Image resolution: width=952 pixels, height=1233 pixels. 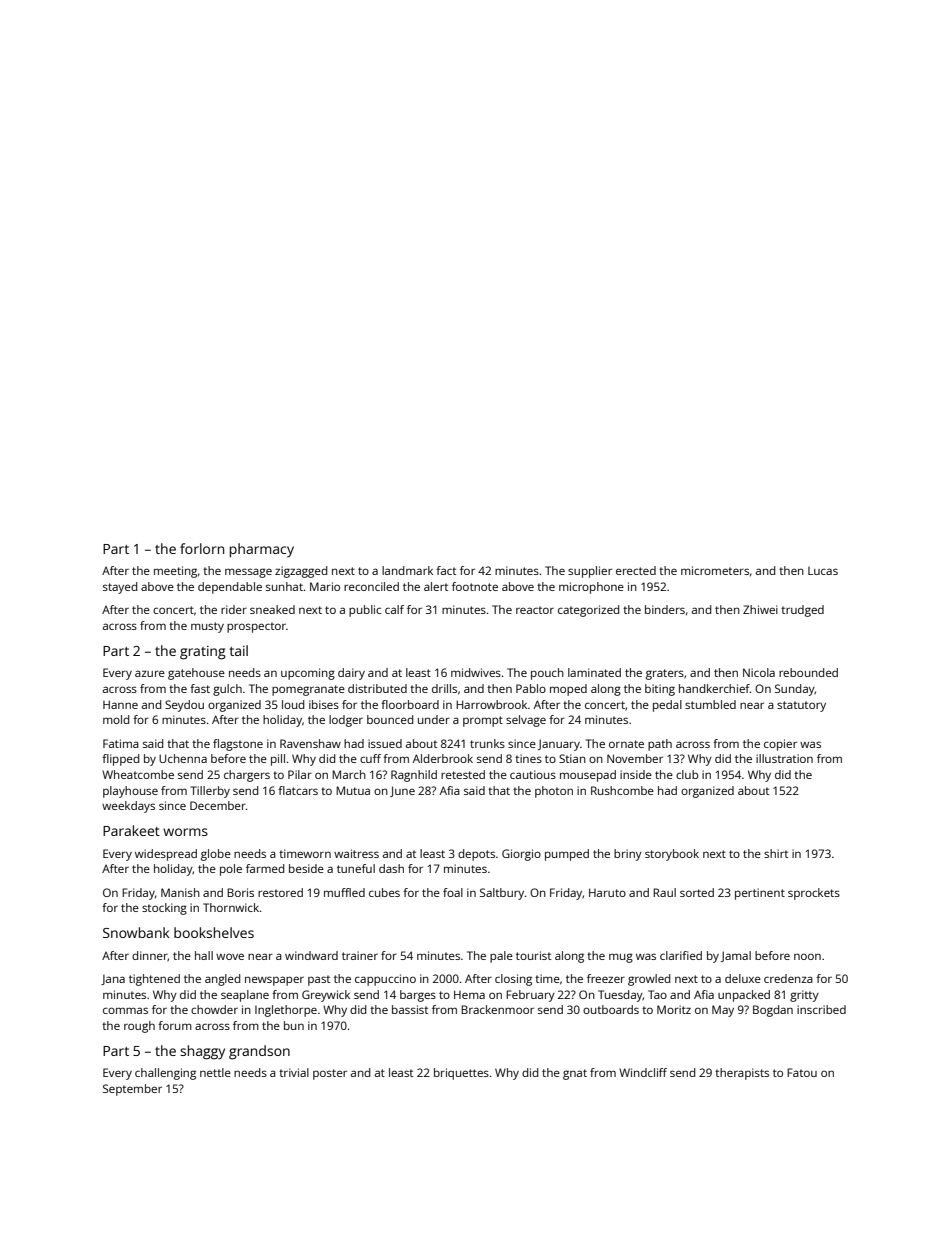 What do you see at coordinates (360, 955) in the screenshot?
I see `trainer` at bounding box center [360, 955].
